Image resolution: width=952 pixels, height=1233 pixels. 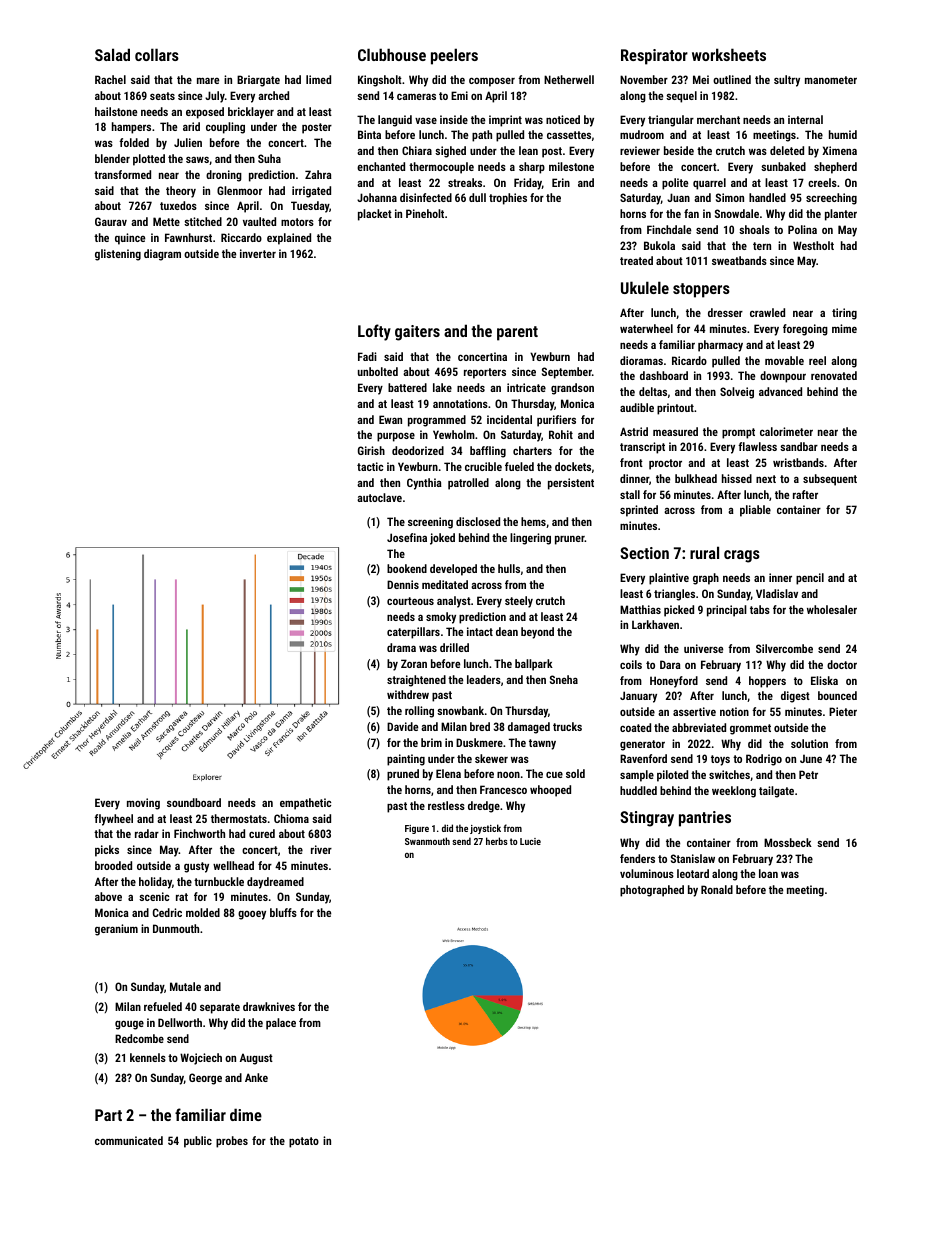 I want to click on Netherwell, so click(x=569, y=79).
